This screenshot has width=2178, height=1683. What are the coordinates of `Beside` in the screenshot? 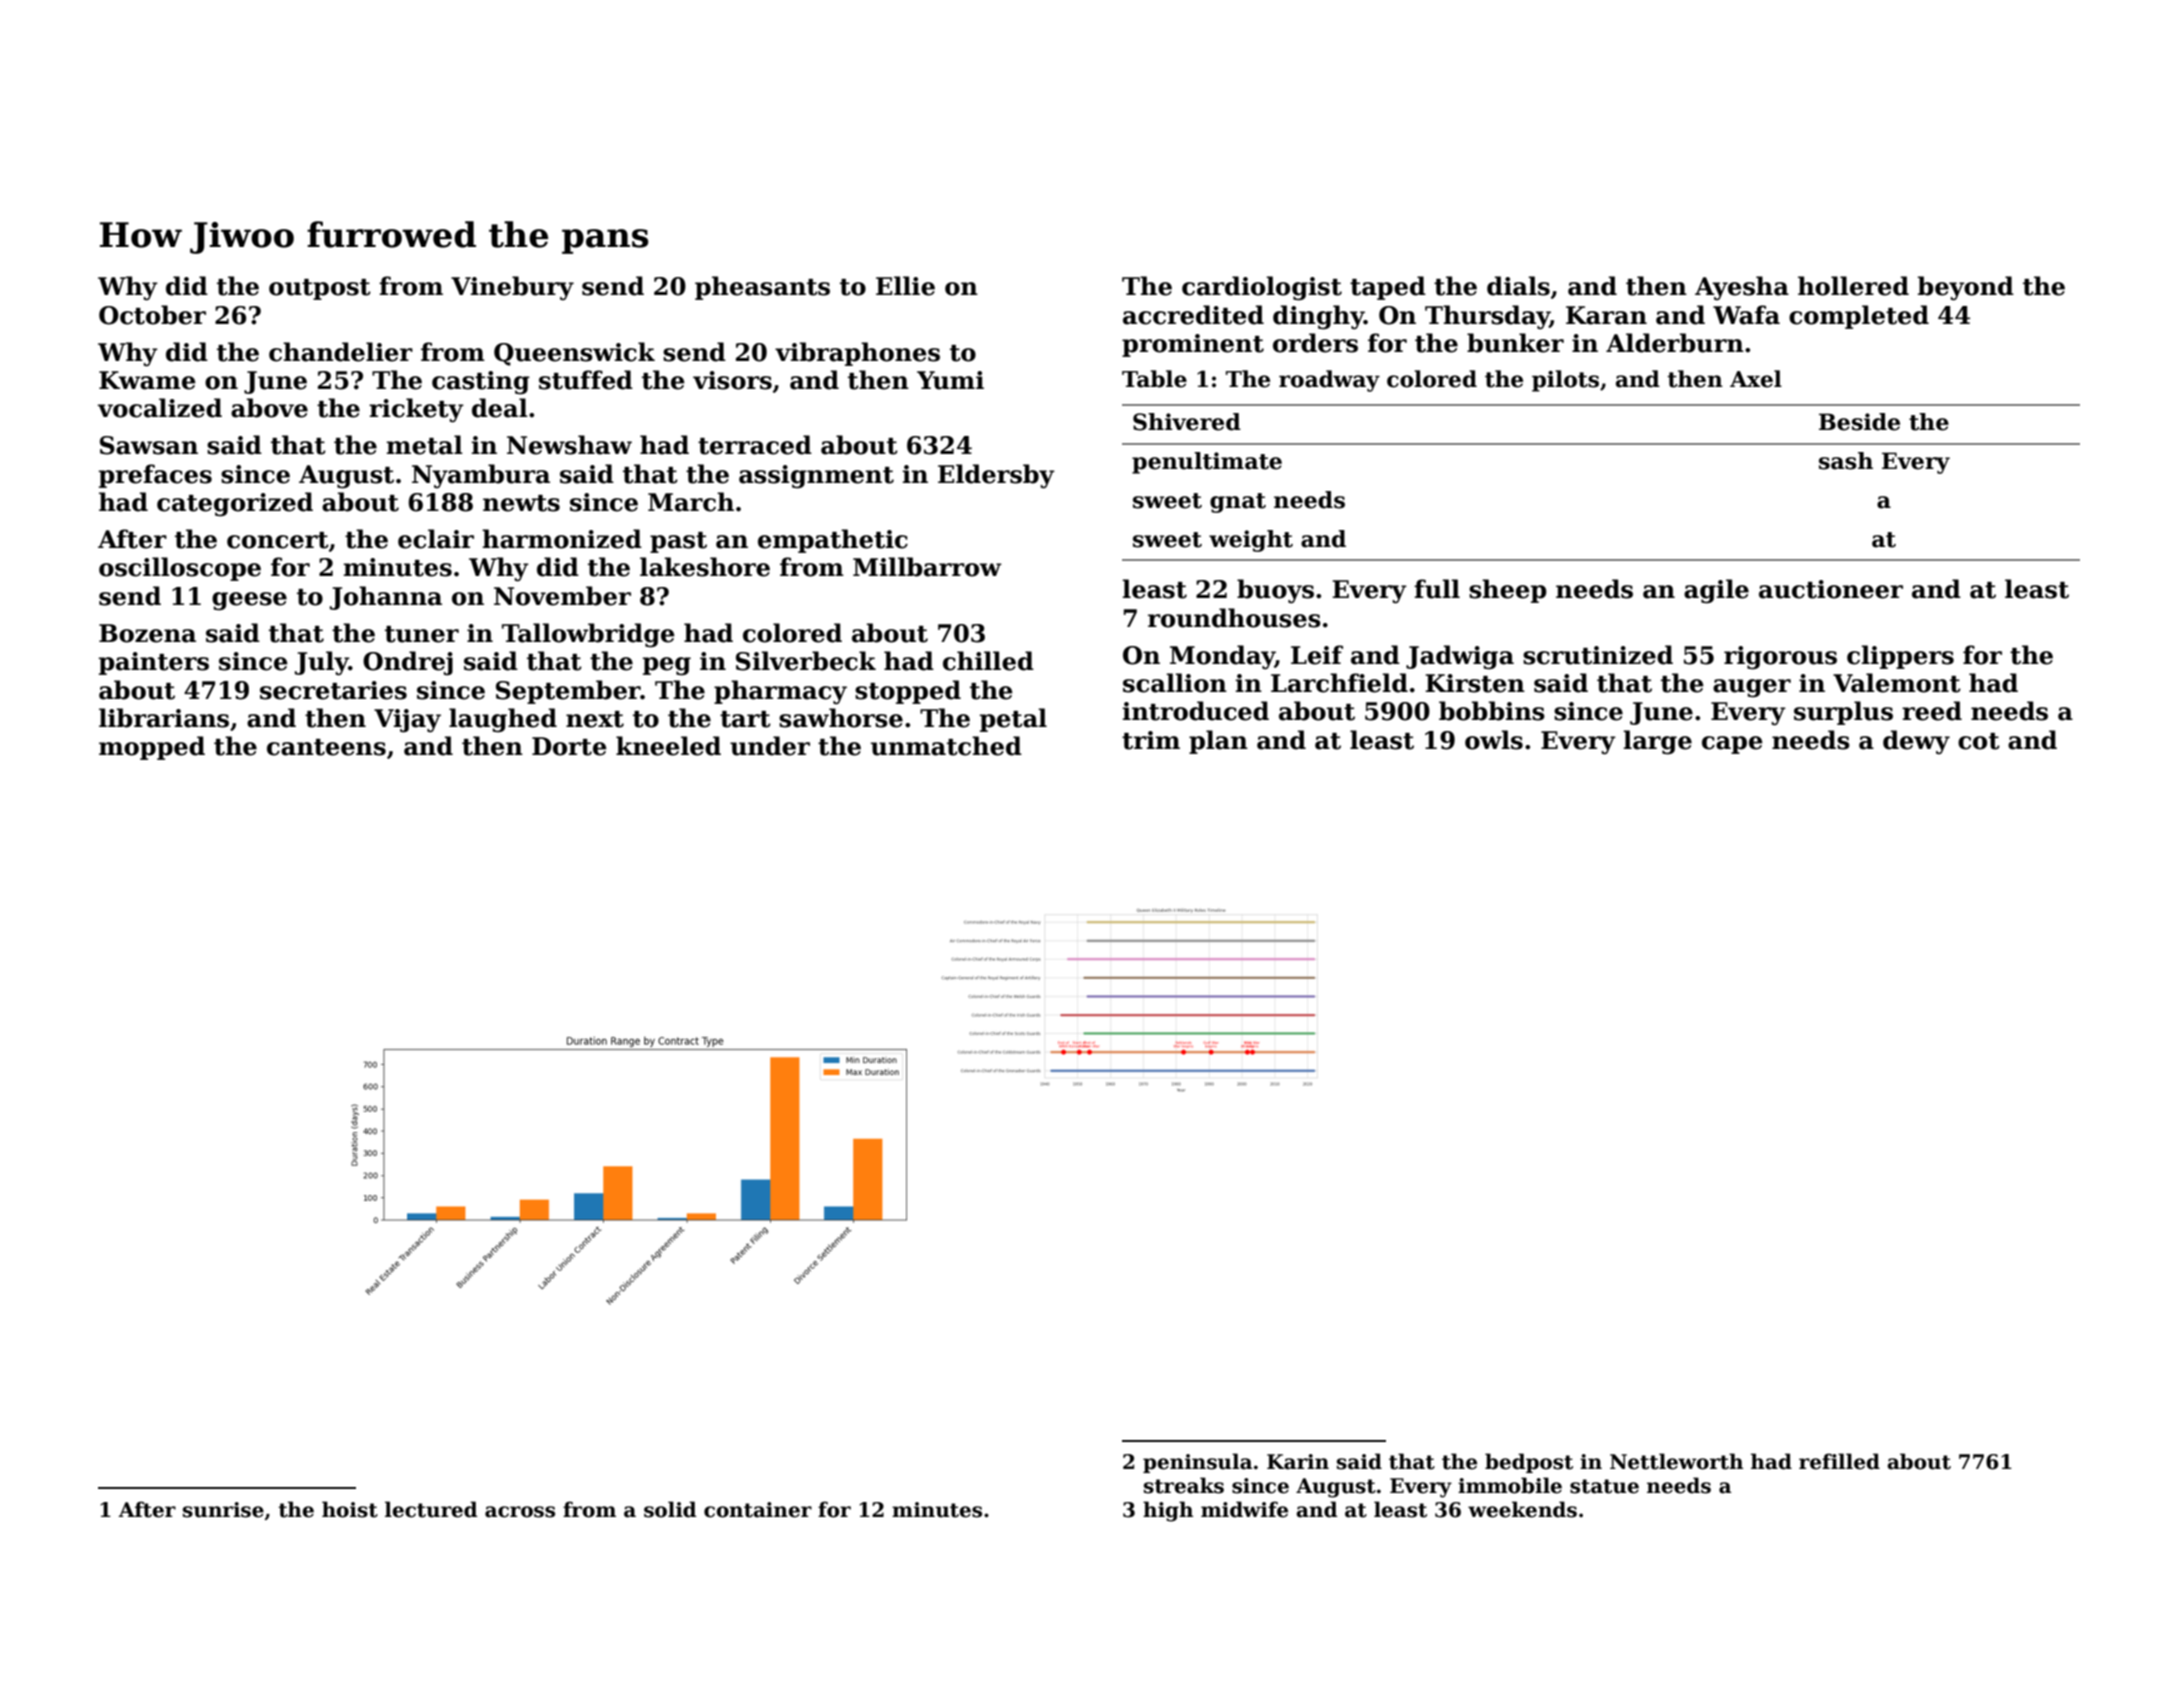 It's located at (1859, 422).
